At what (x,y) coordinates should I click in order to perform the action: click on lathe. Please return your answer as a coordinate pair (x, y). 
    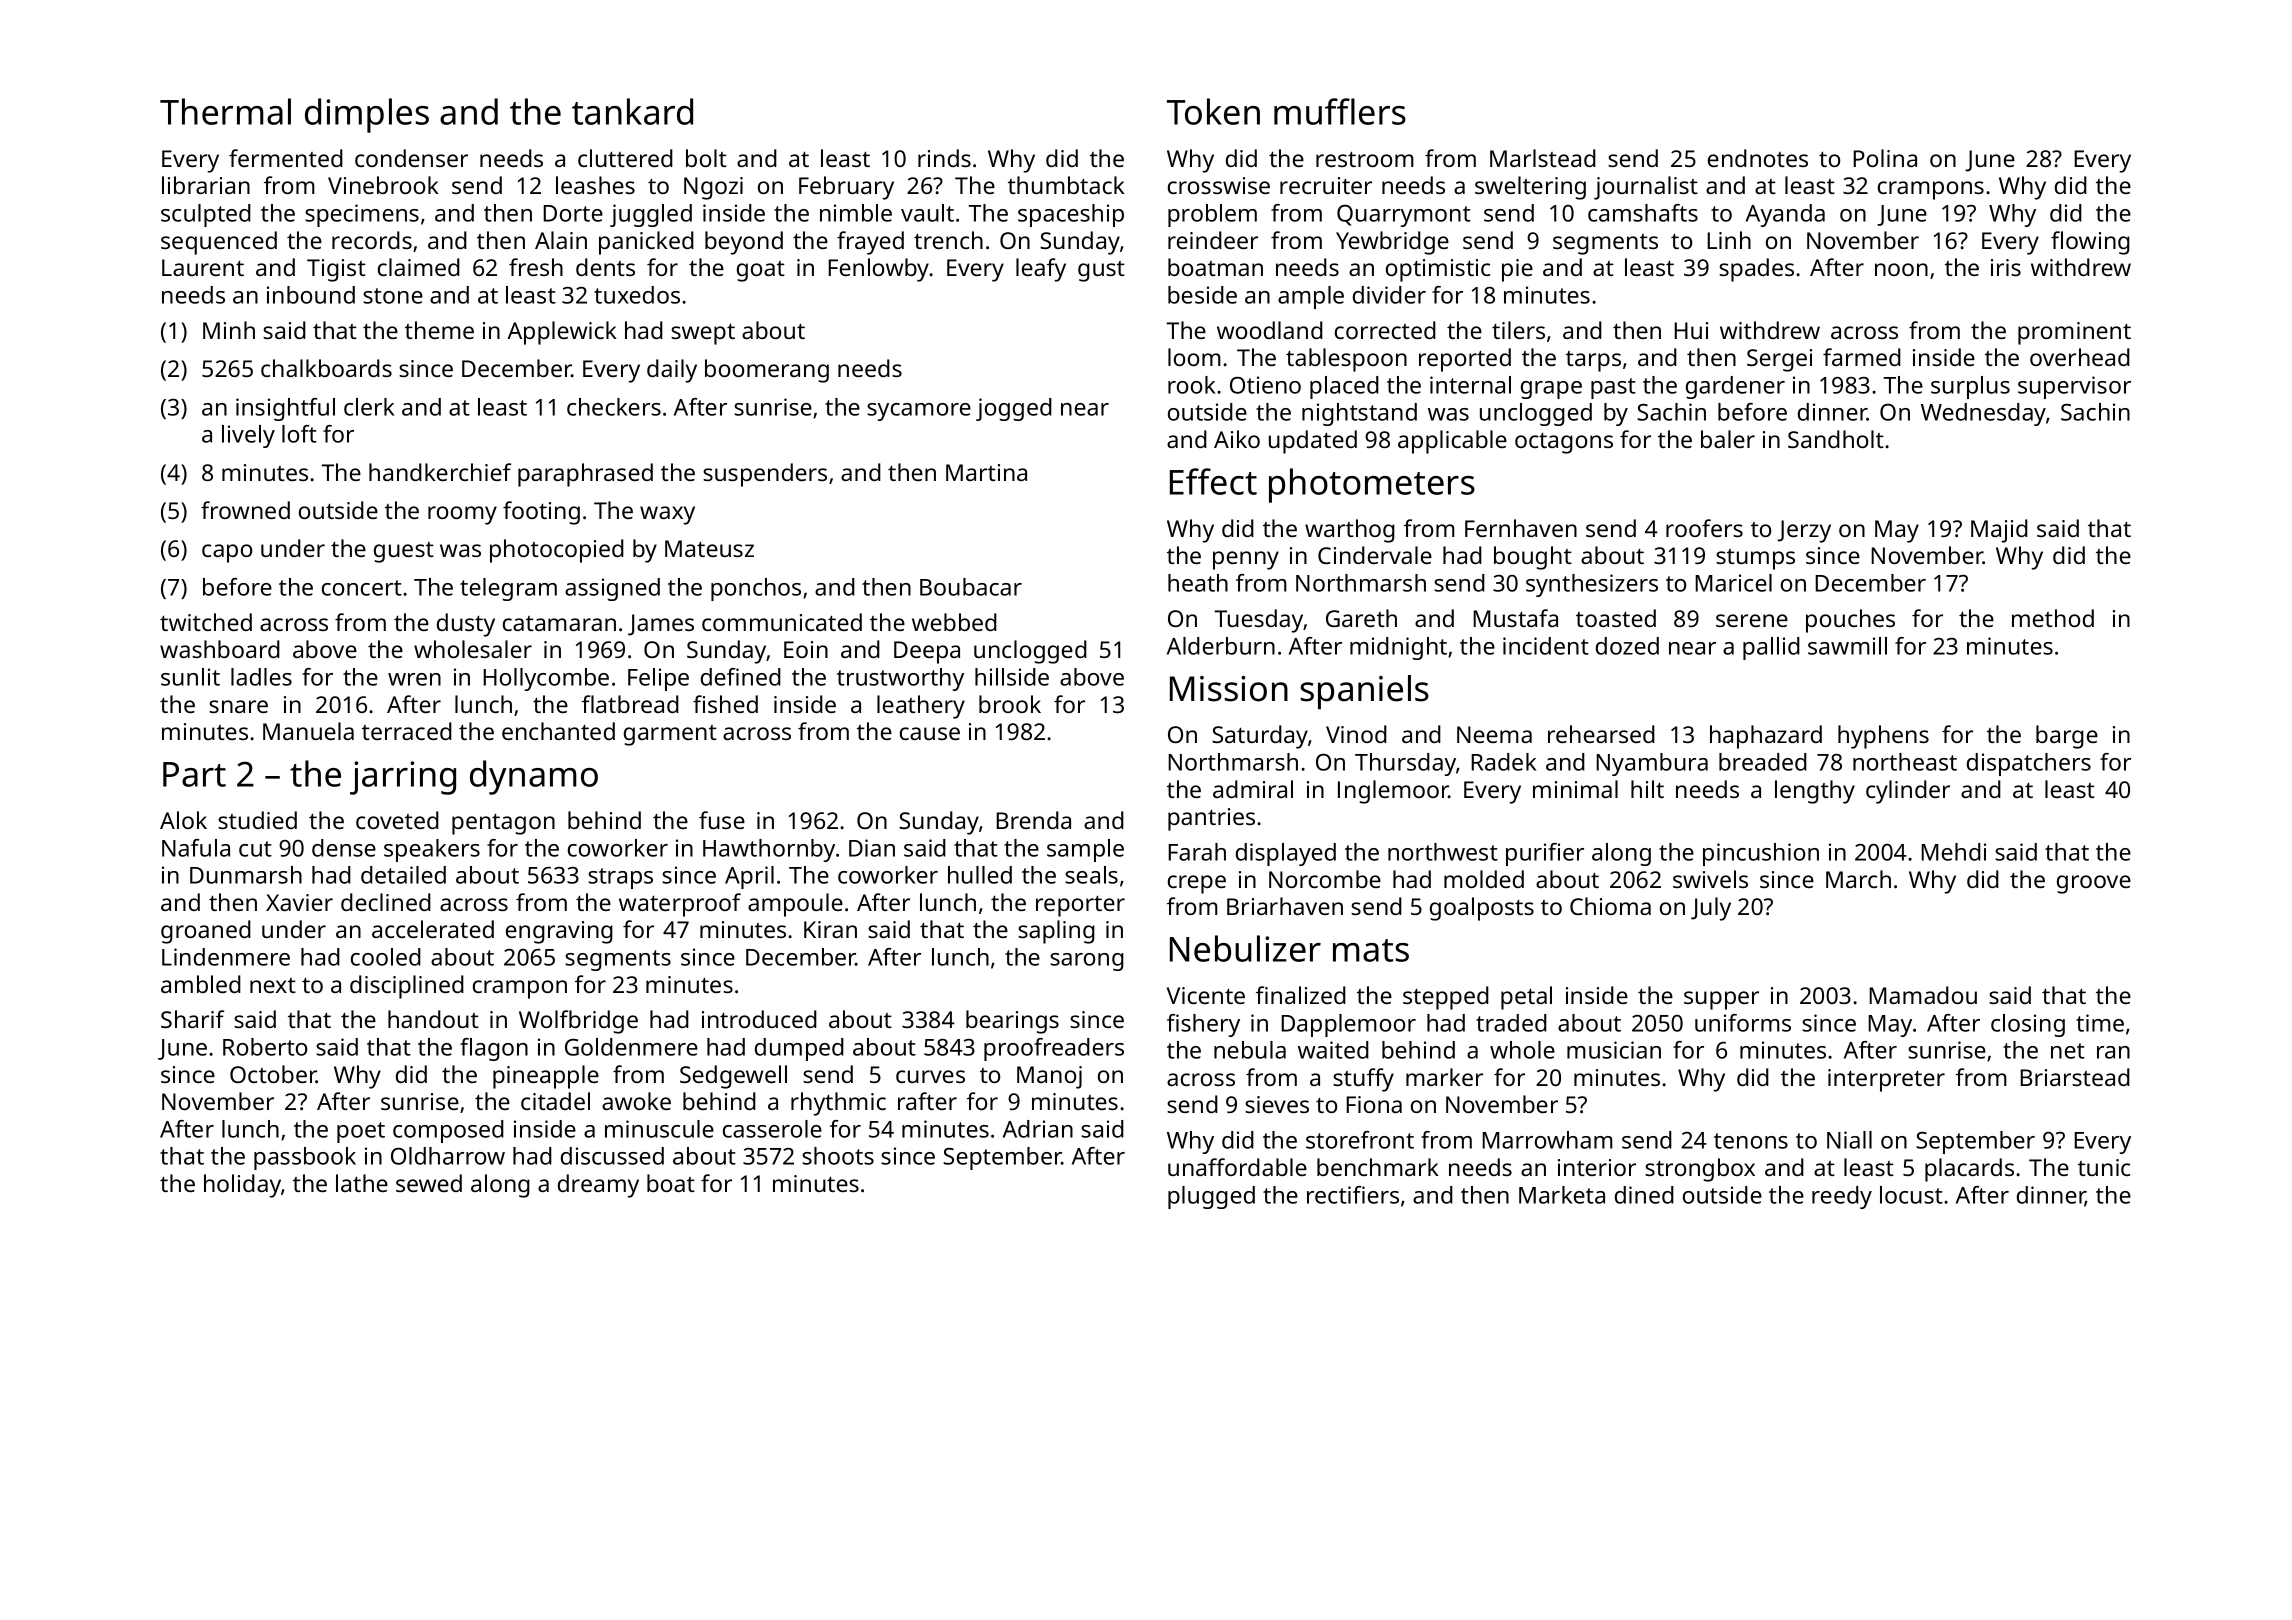
    Looking at the image, I should click on (362, 1183).
